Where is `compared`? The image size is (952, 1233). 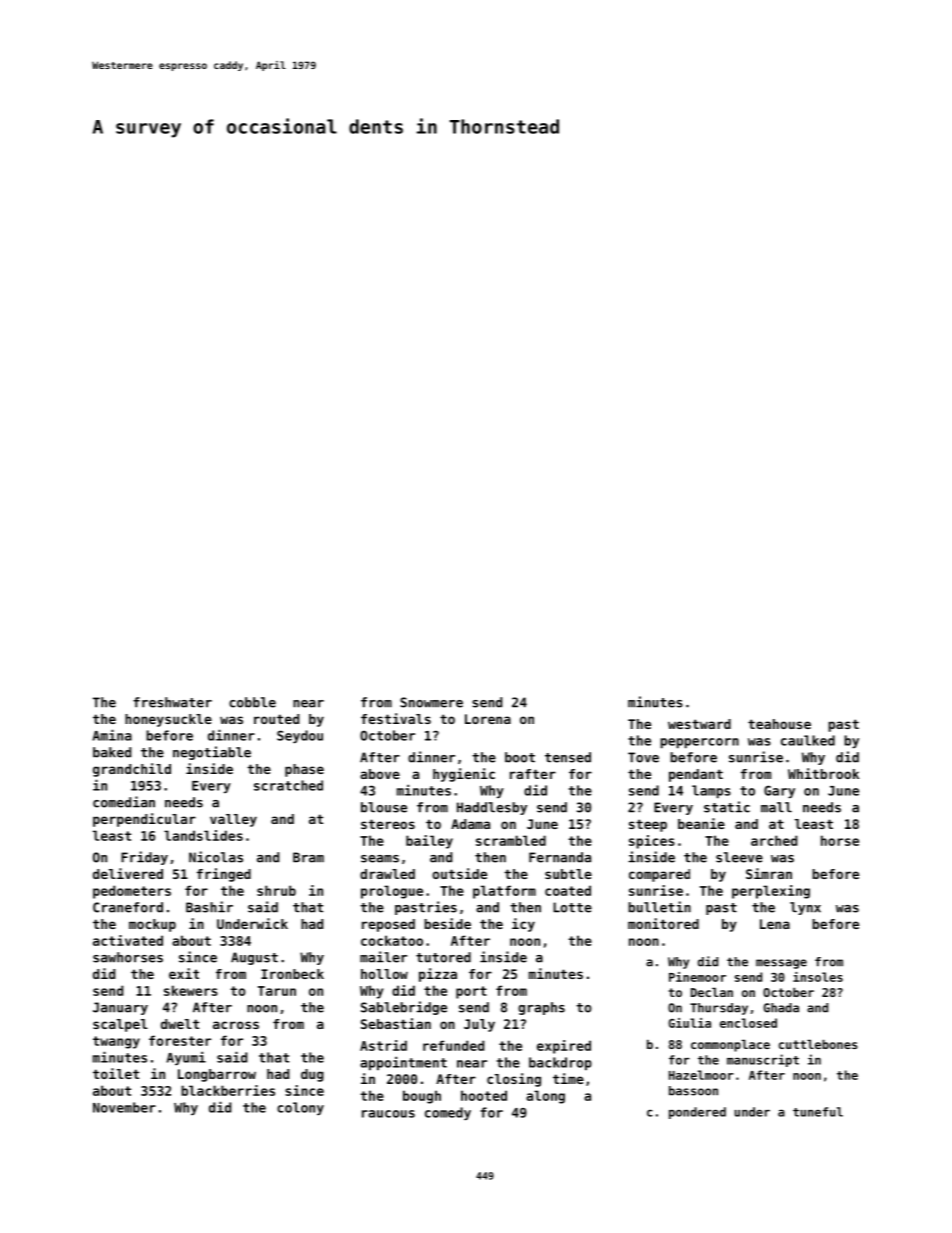
compared is located at coordinates (659, 875).
